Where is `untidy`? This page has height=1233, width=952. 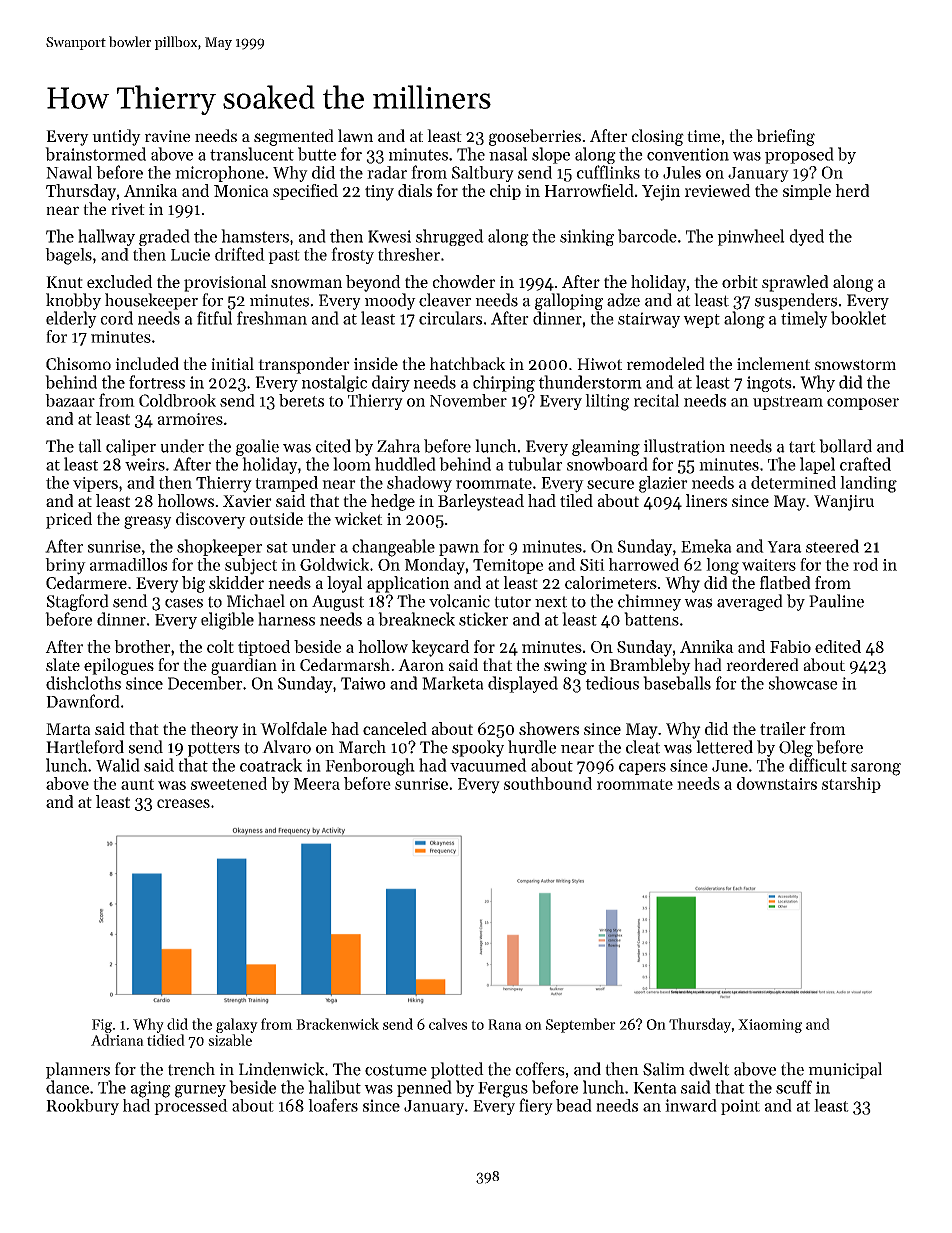 untidy is located at coordinates (116, 137).
